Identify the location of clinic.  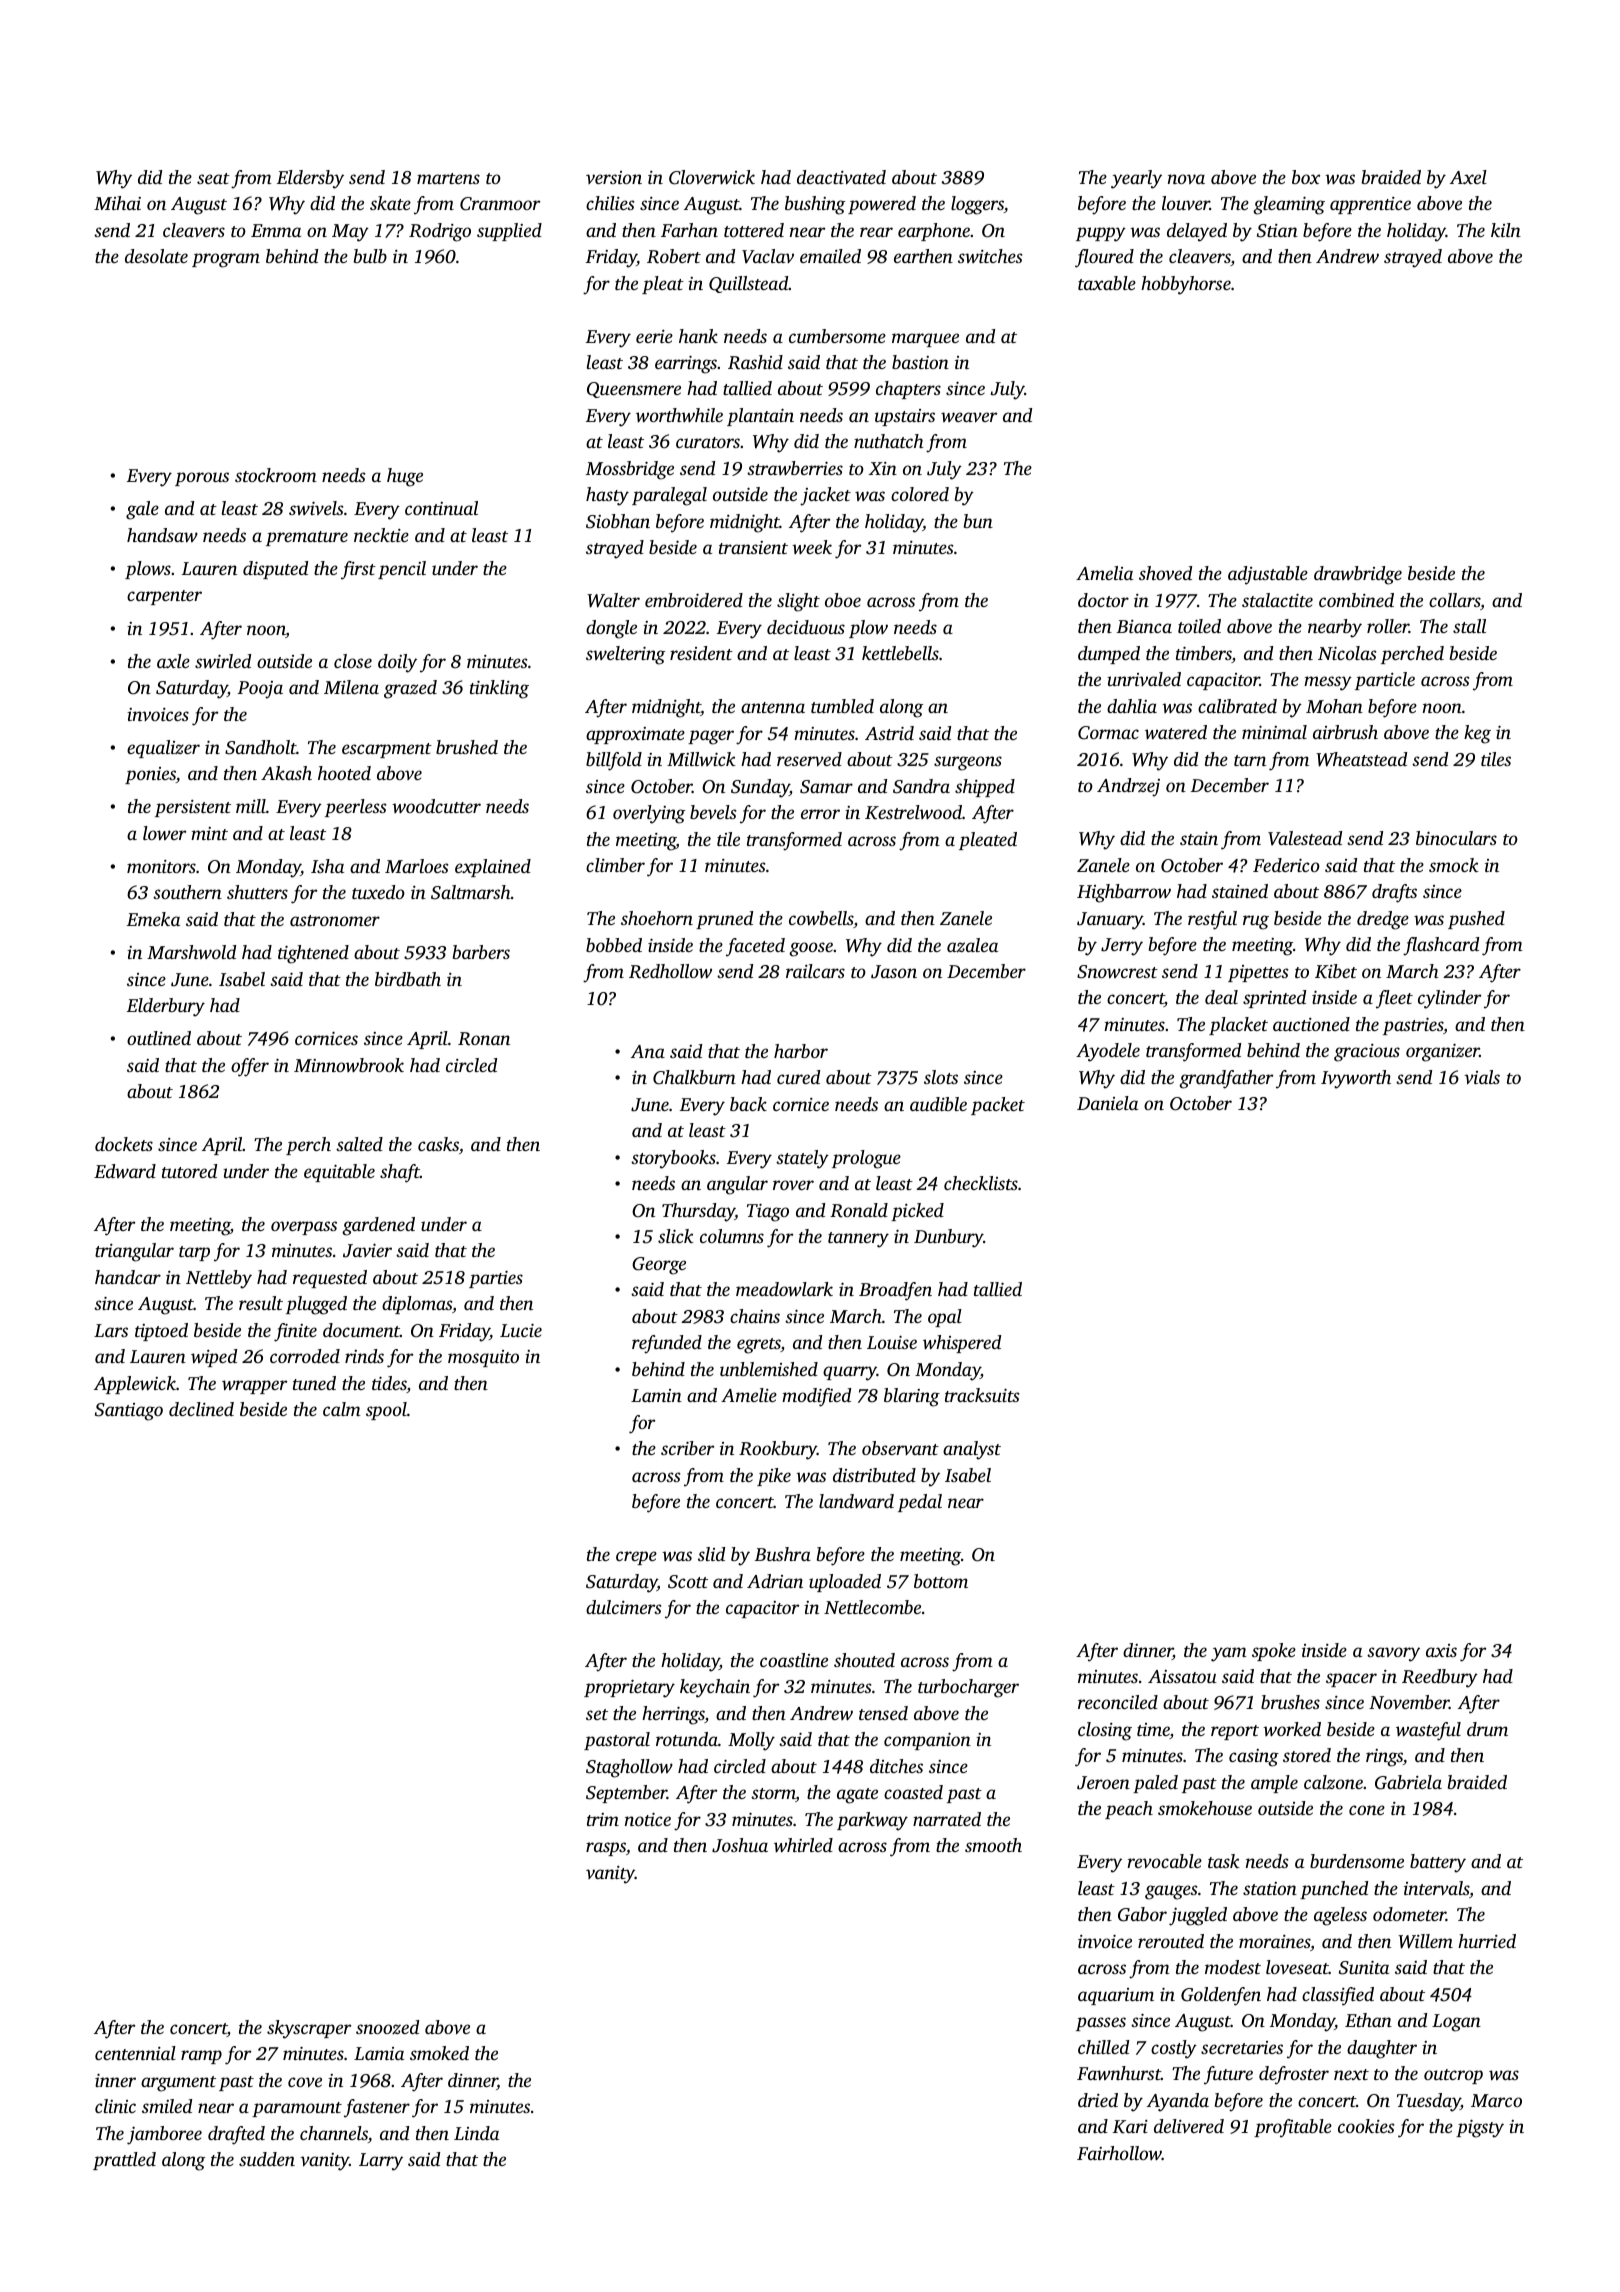
(115, 2106).
